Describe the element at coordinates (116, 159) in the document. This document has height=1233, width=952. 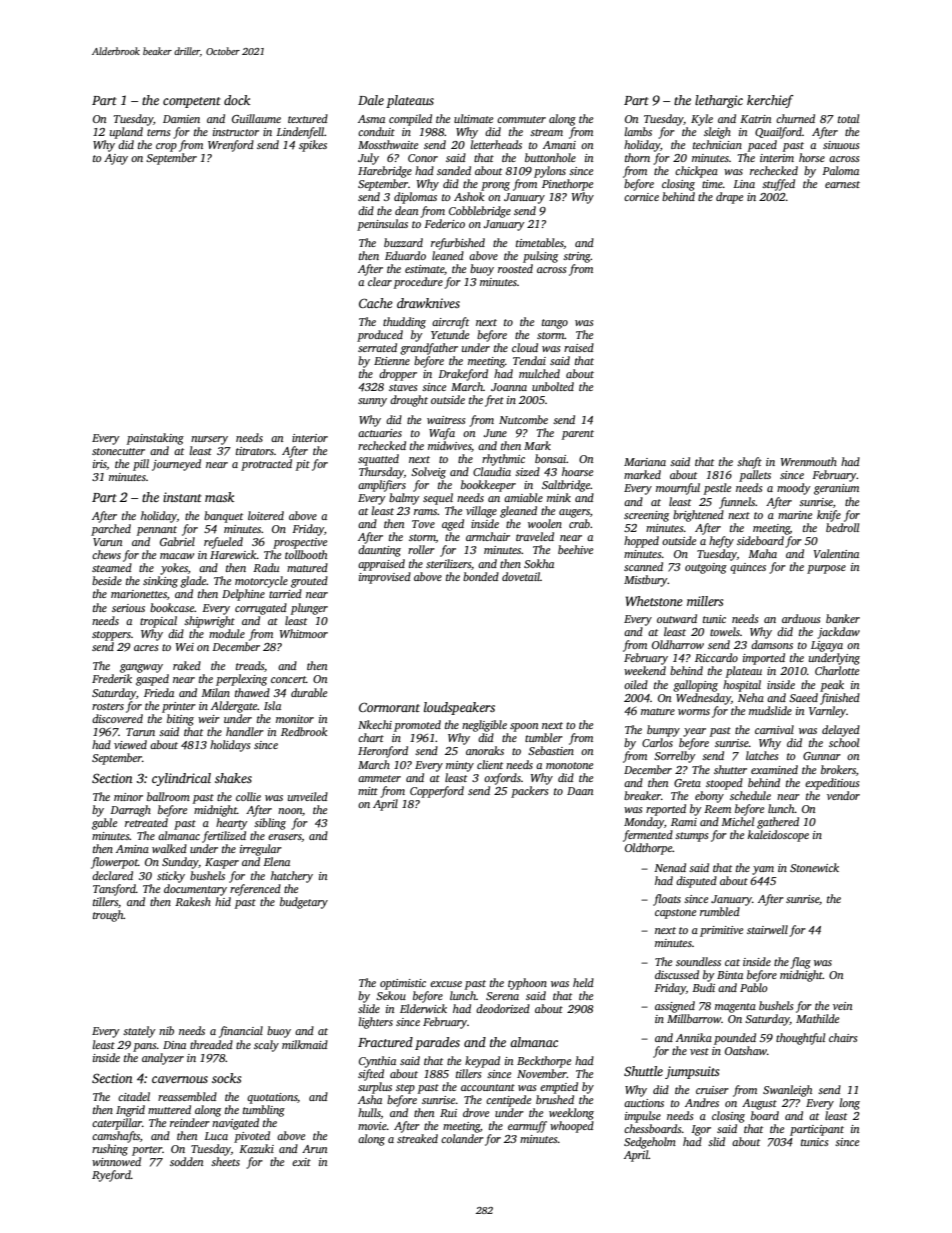
I see `Ajay` at that location.
